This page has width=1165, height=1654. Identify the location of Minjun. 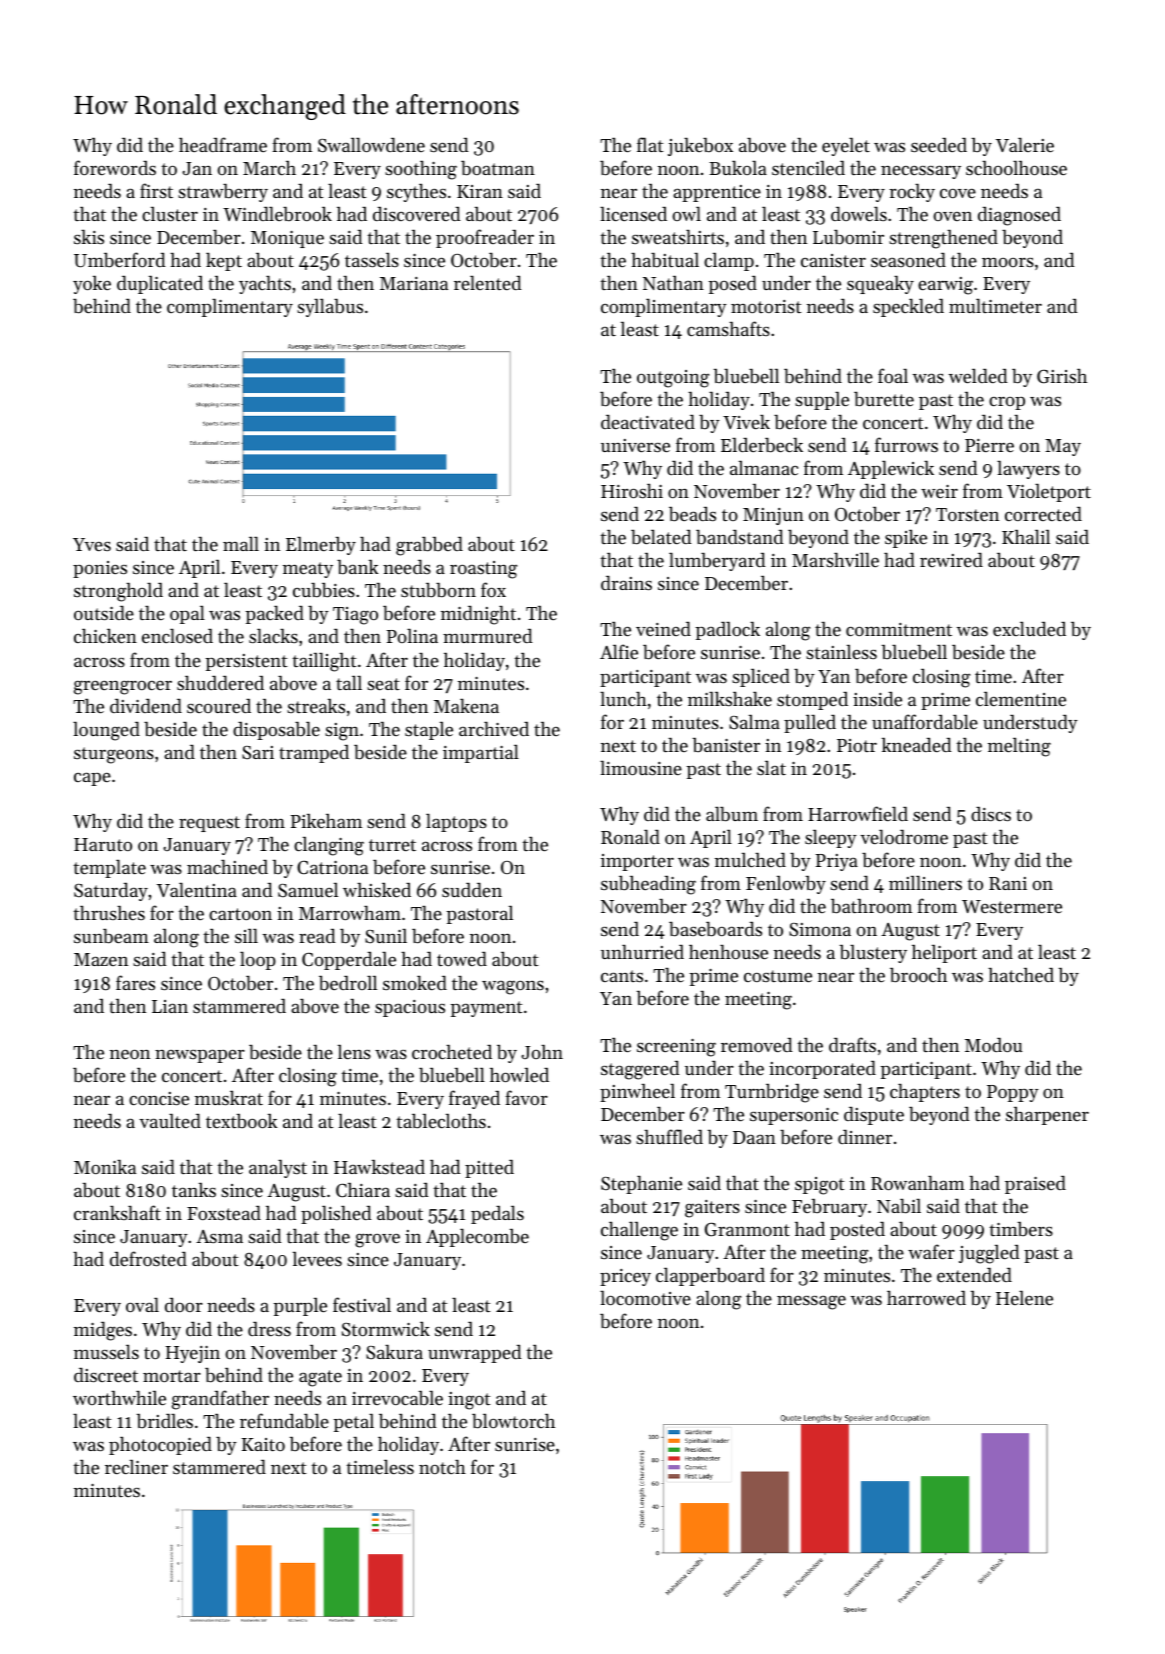
(773, 516).
